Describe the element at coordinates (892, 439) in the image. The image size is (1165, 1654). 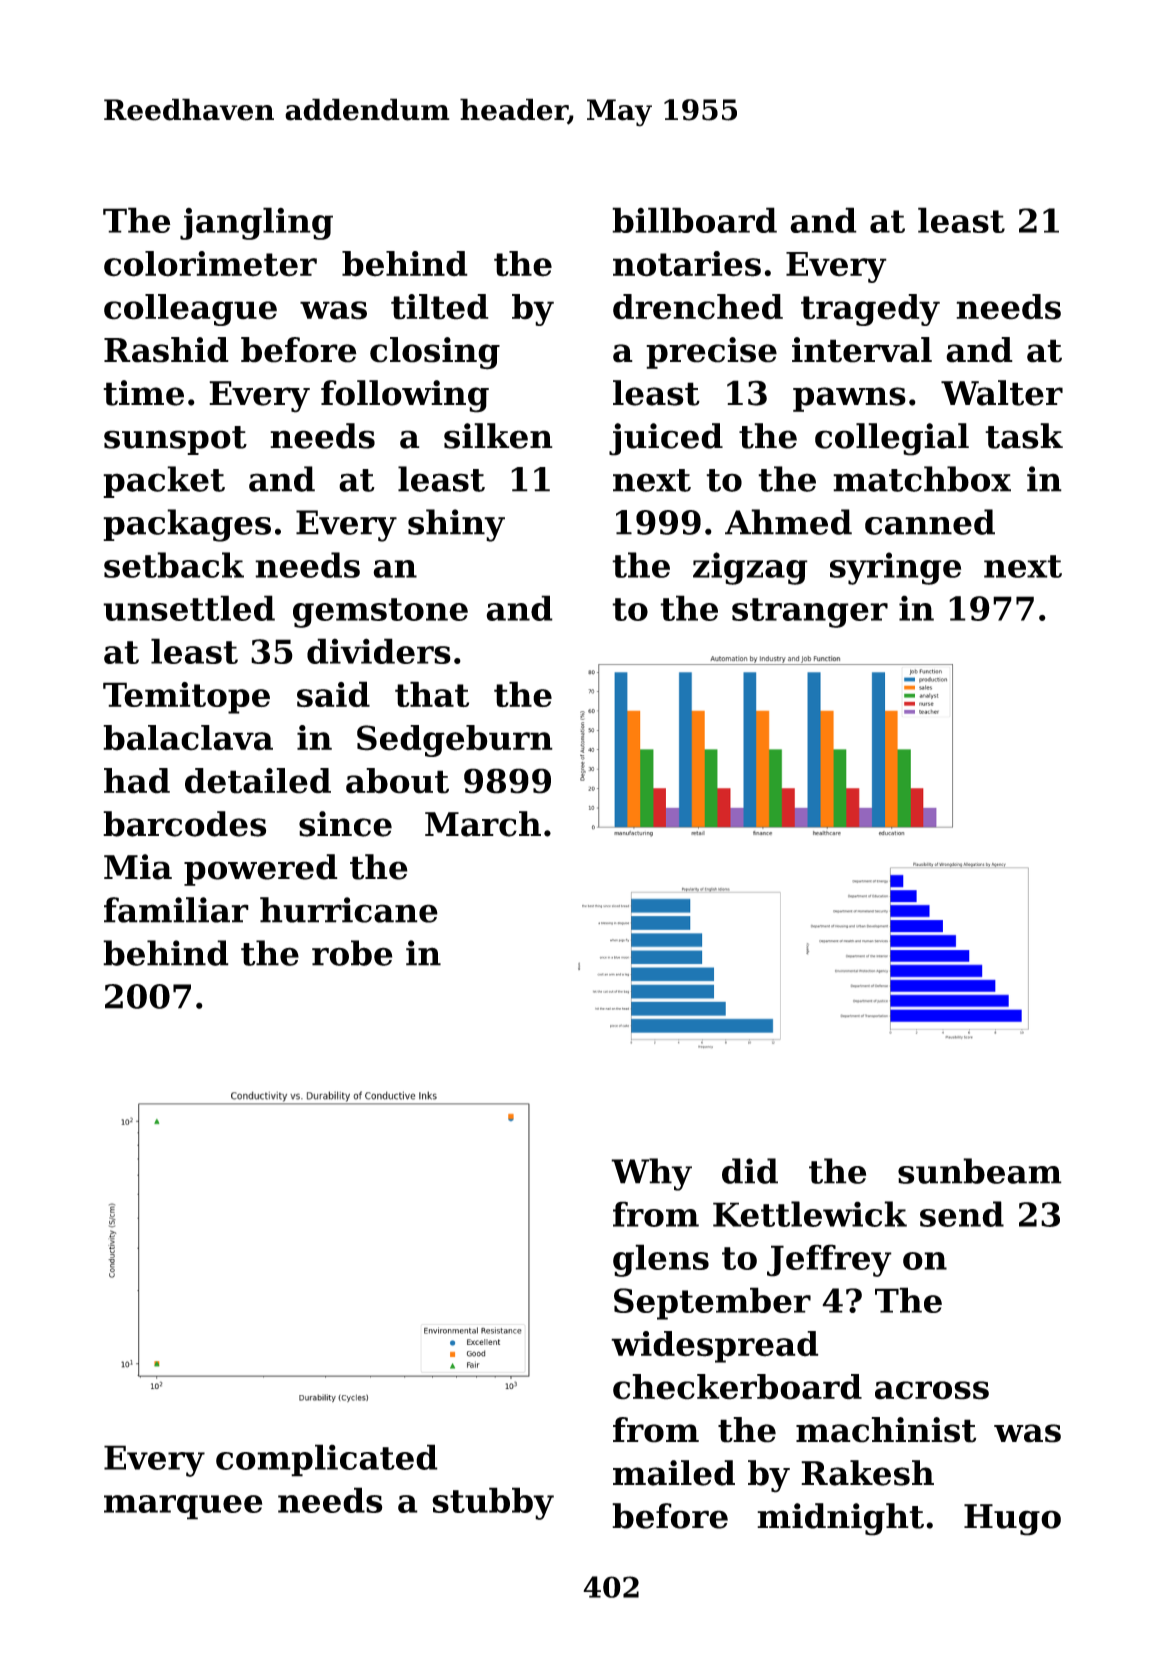
I see `collegial` at that location.
